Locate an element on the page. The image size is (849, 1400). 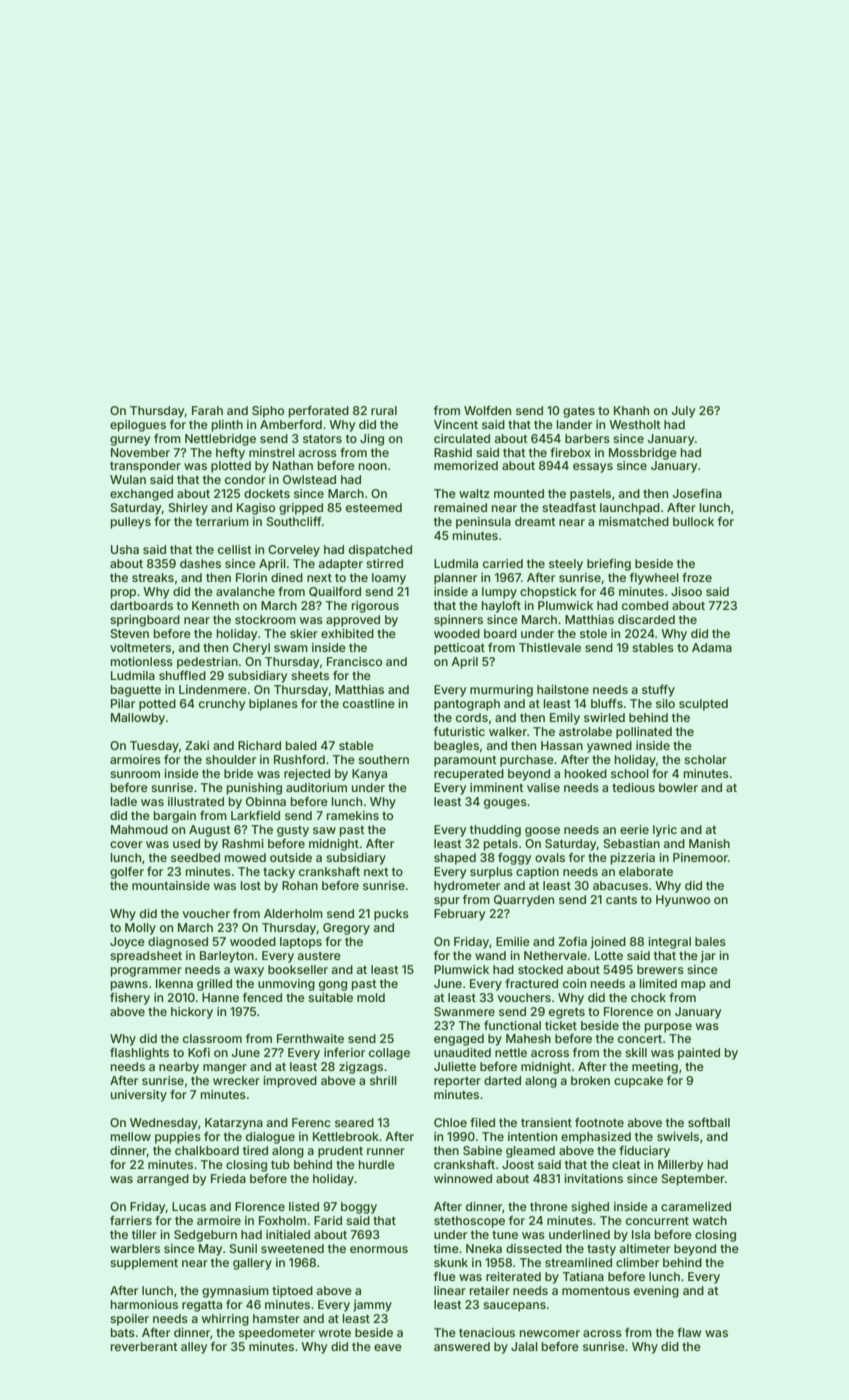
eave is located at coordinates (388, 1347).
